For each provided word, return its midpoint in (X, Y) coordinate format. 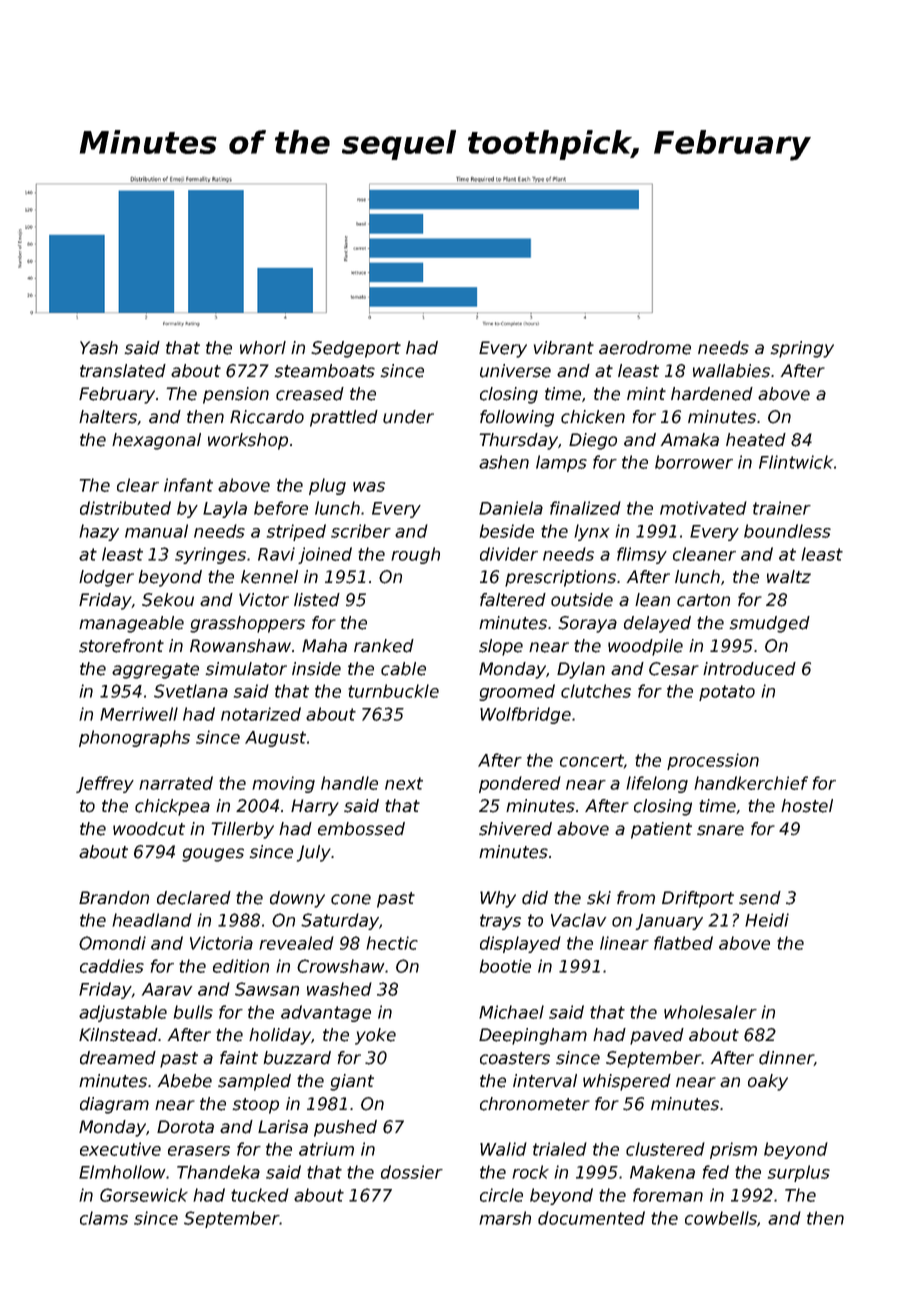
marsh (505, 1218)
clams (104, 1218)
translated (123, 371)
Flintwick (796, 462)
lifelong (657, 784)
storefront (121, 646)
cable (403, 669)
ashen (504, 462)
